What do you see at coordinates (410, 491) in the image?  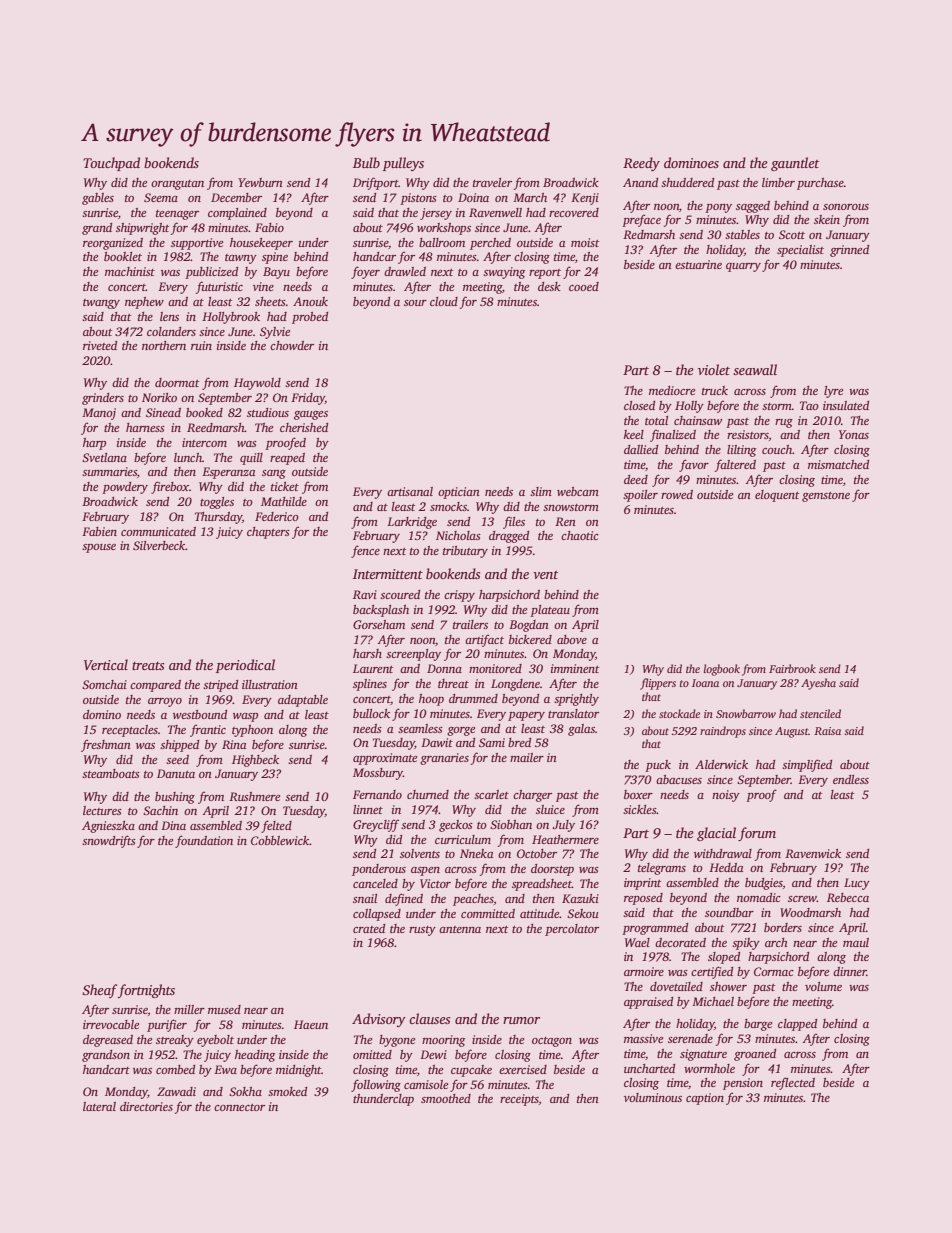 I see `artisanal` at bounding box center [410, 491].
